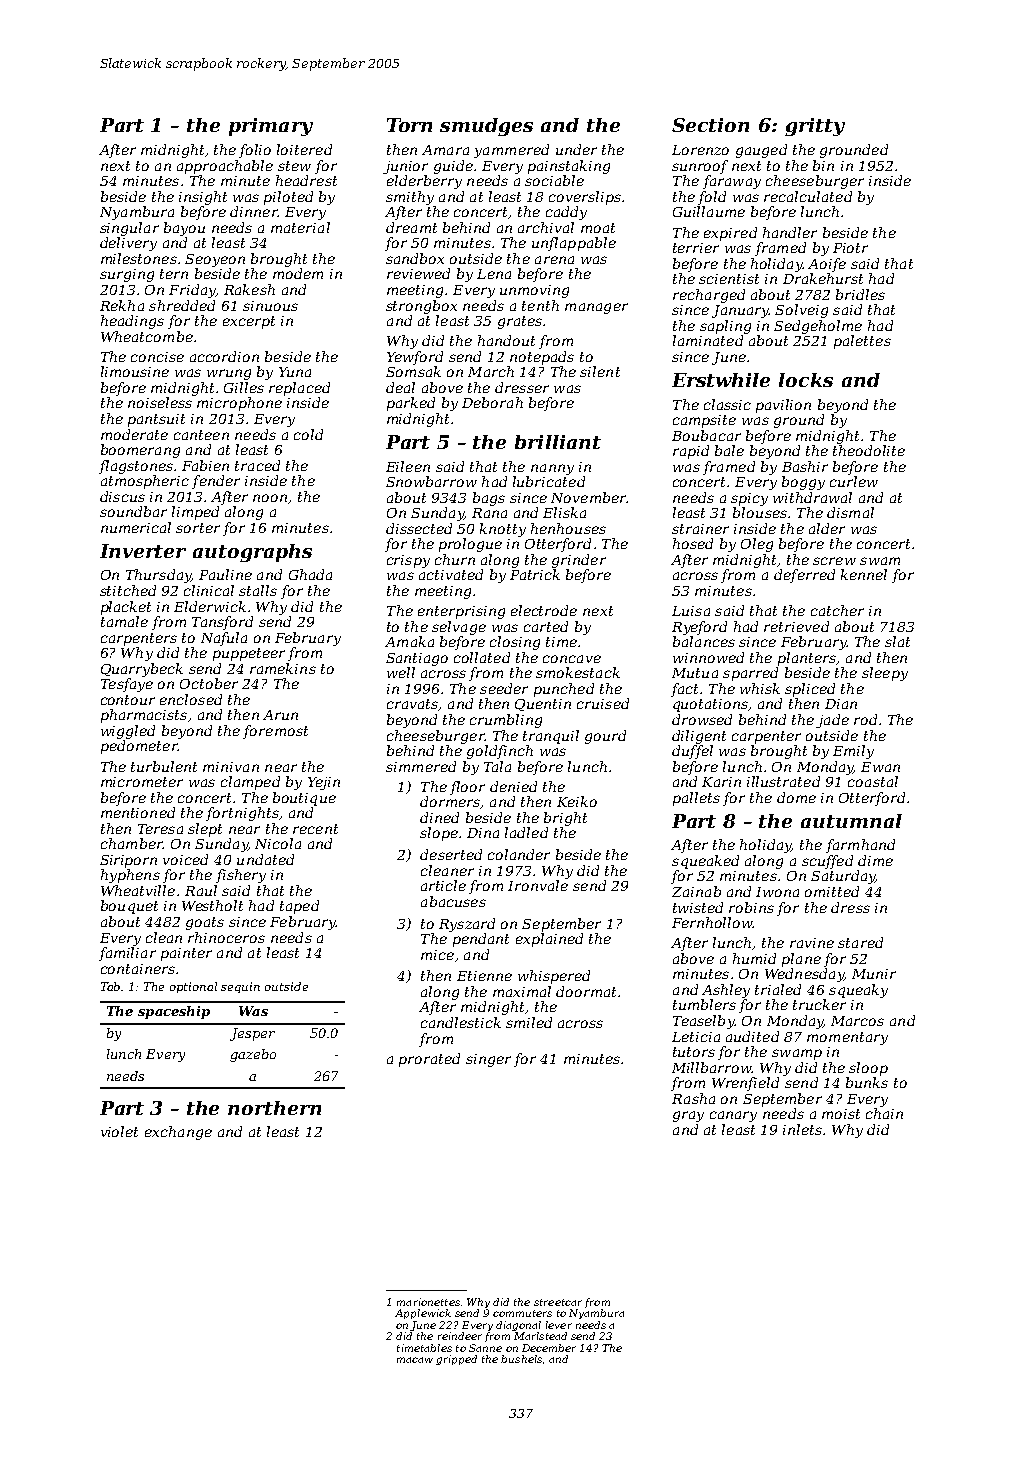 The height and width of the page is (1473, 1017). I want to click on sloop, so click(868, 1069).
